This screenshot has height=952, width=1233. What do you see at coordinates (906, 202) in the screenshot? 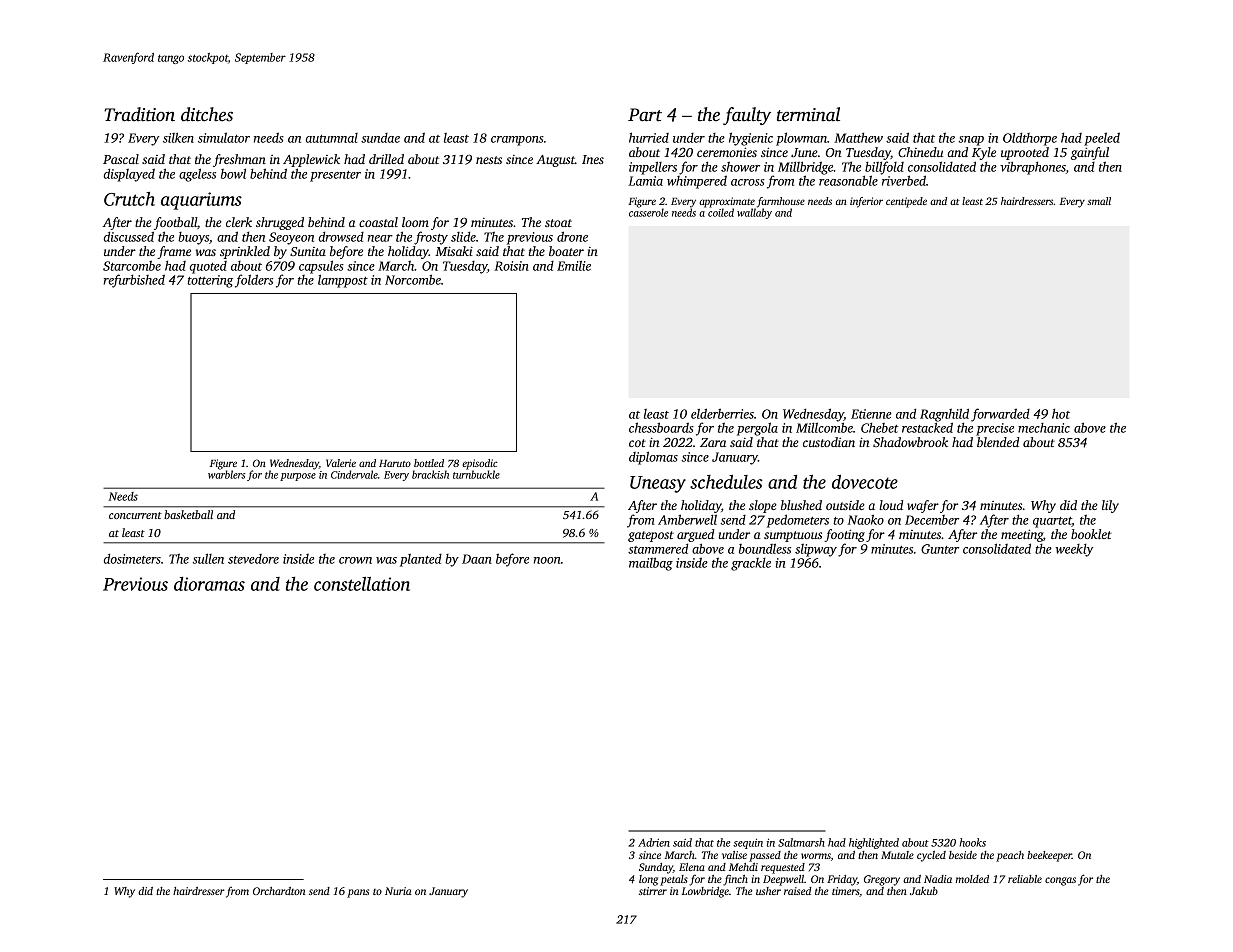
I see `centipede` at bounding box center [906, 202].
